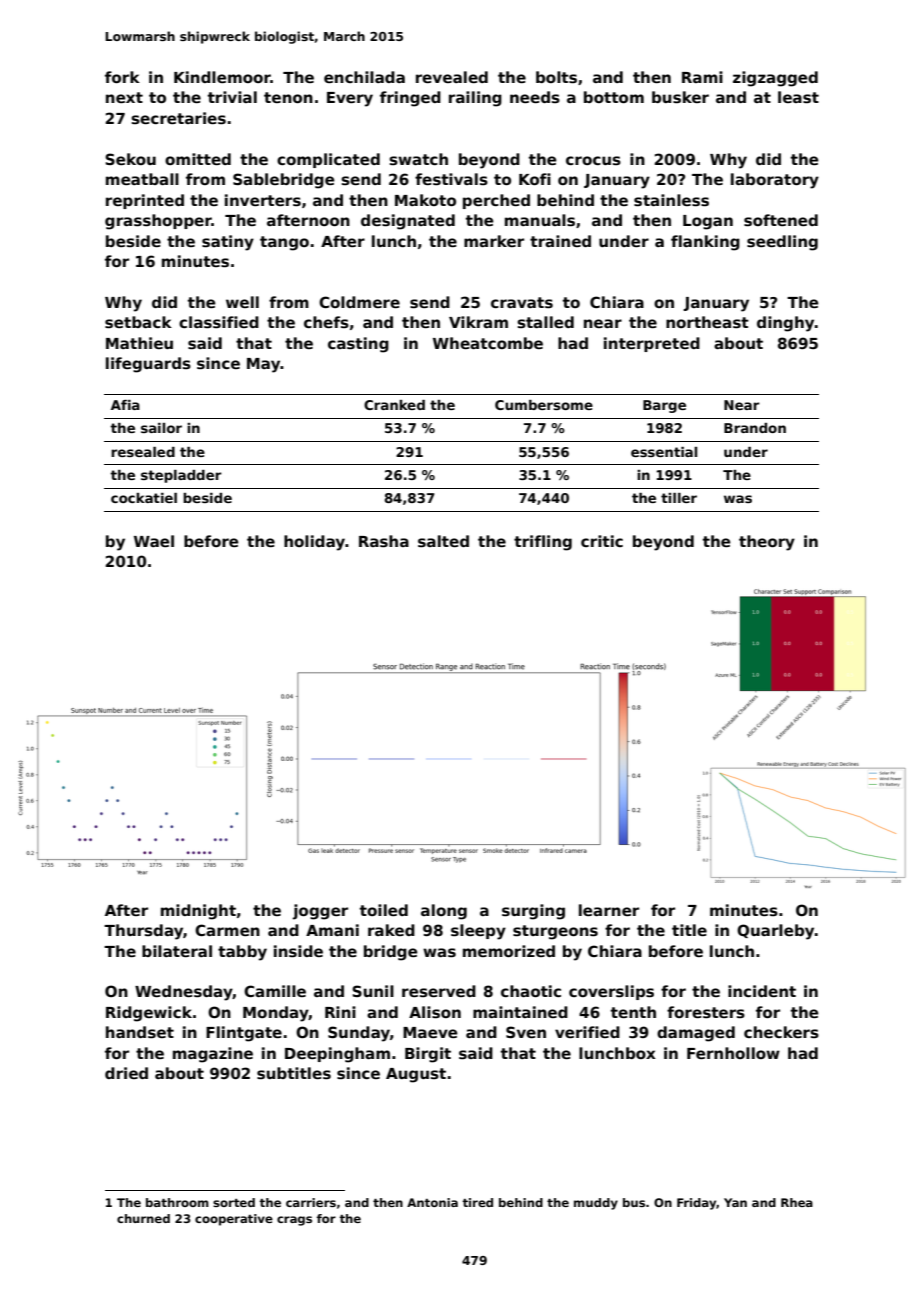 This document has width=924, height=1308. Describe the element at coordinates (775, 932) in the document. I see `Quarleby` at that location.
